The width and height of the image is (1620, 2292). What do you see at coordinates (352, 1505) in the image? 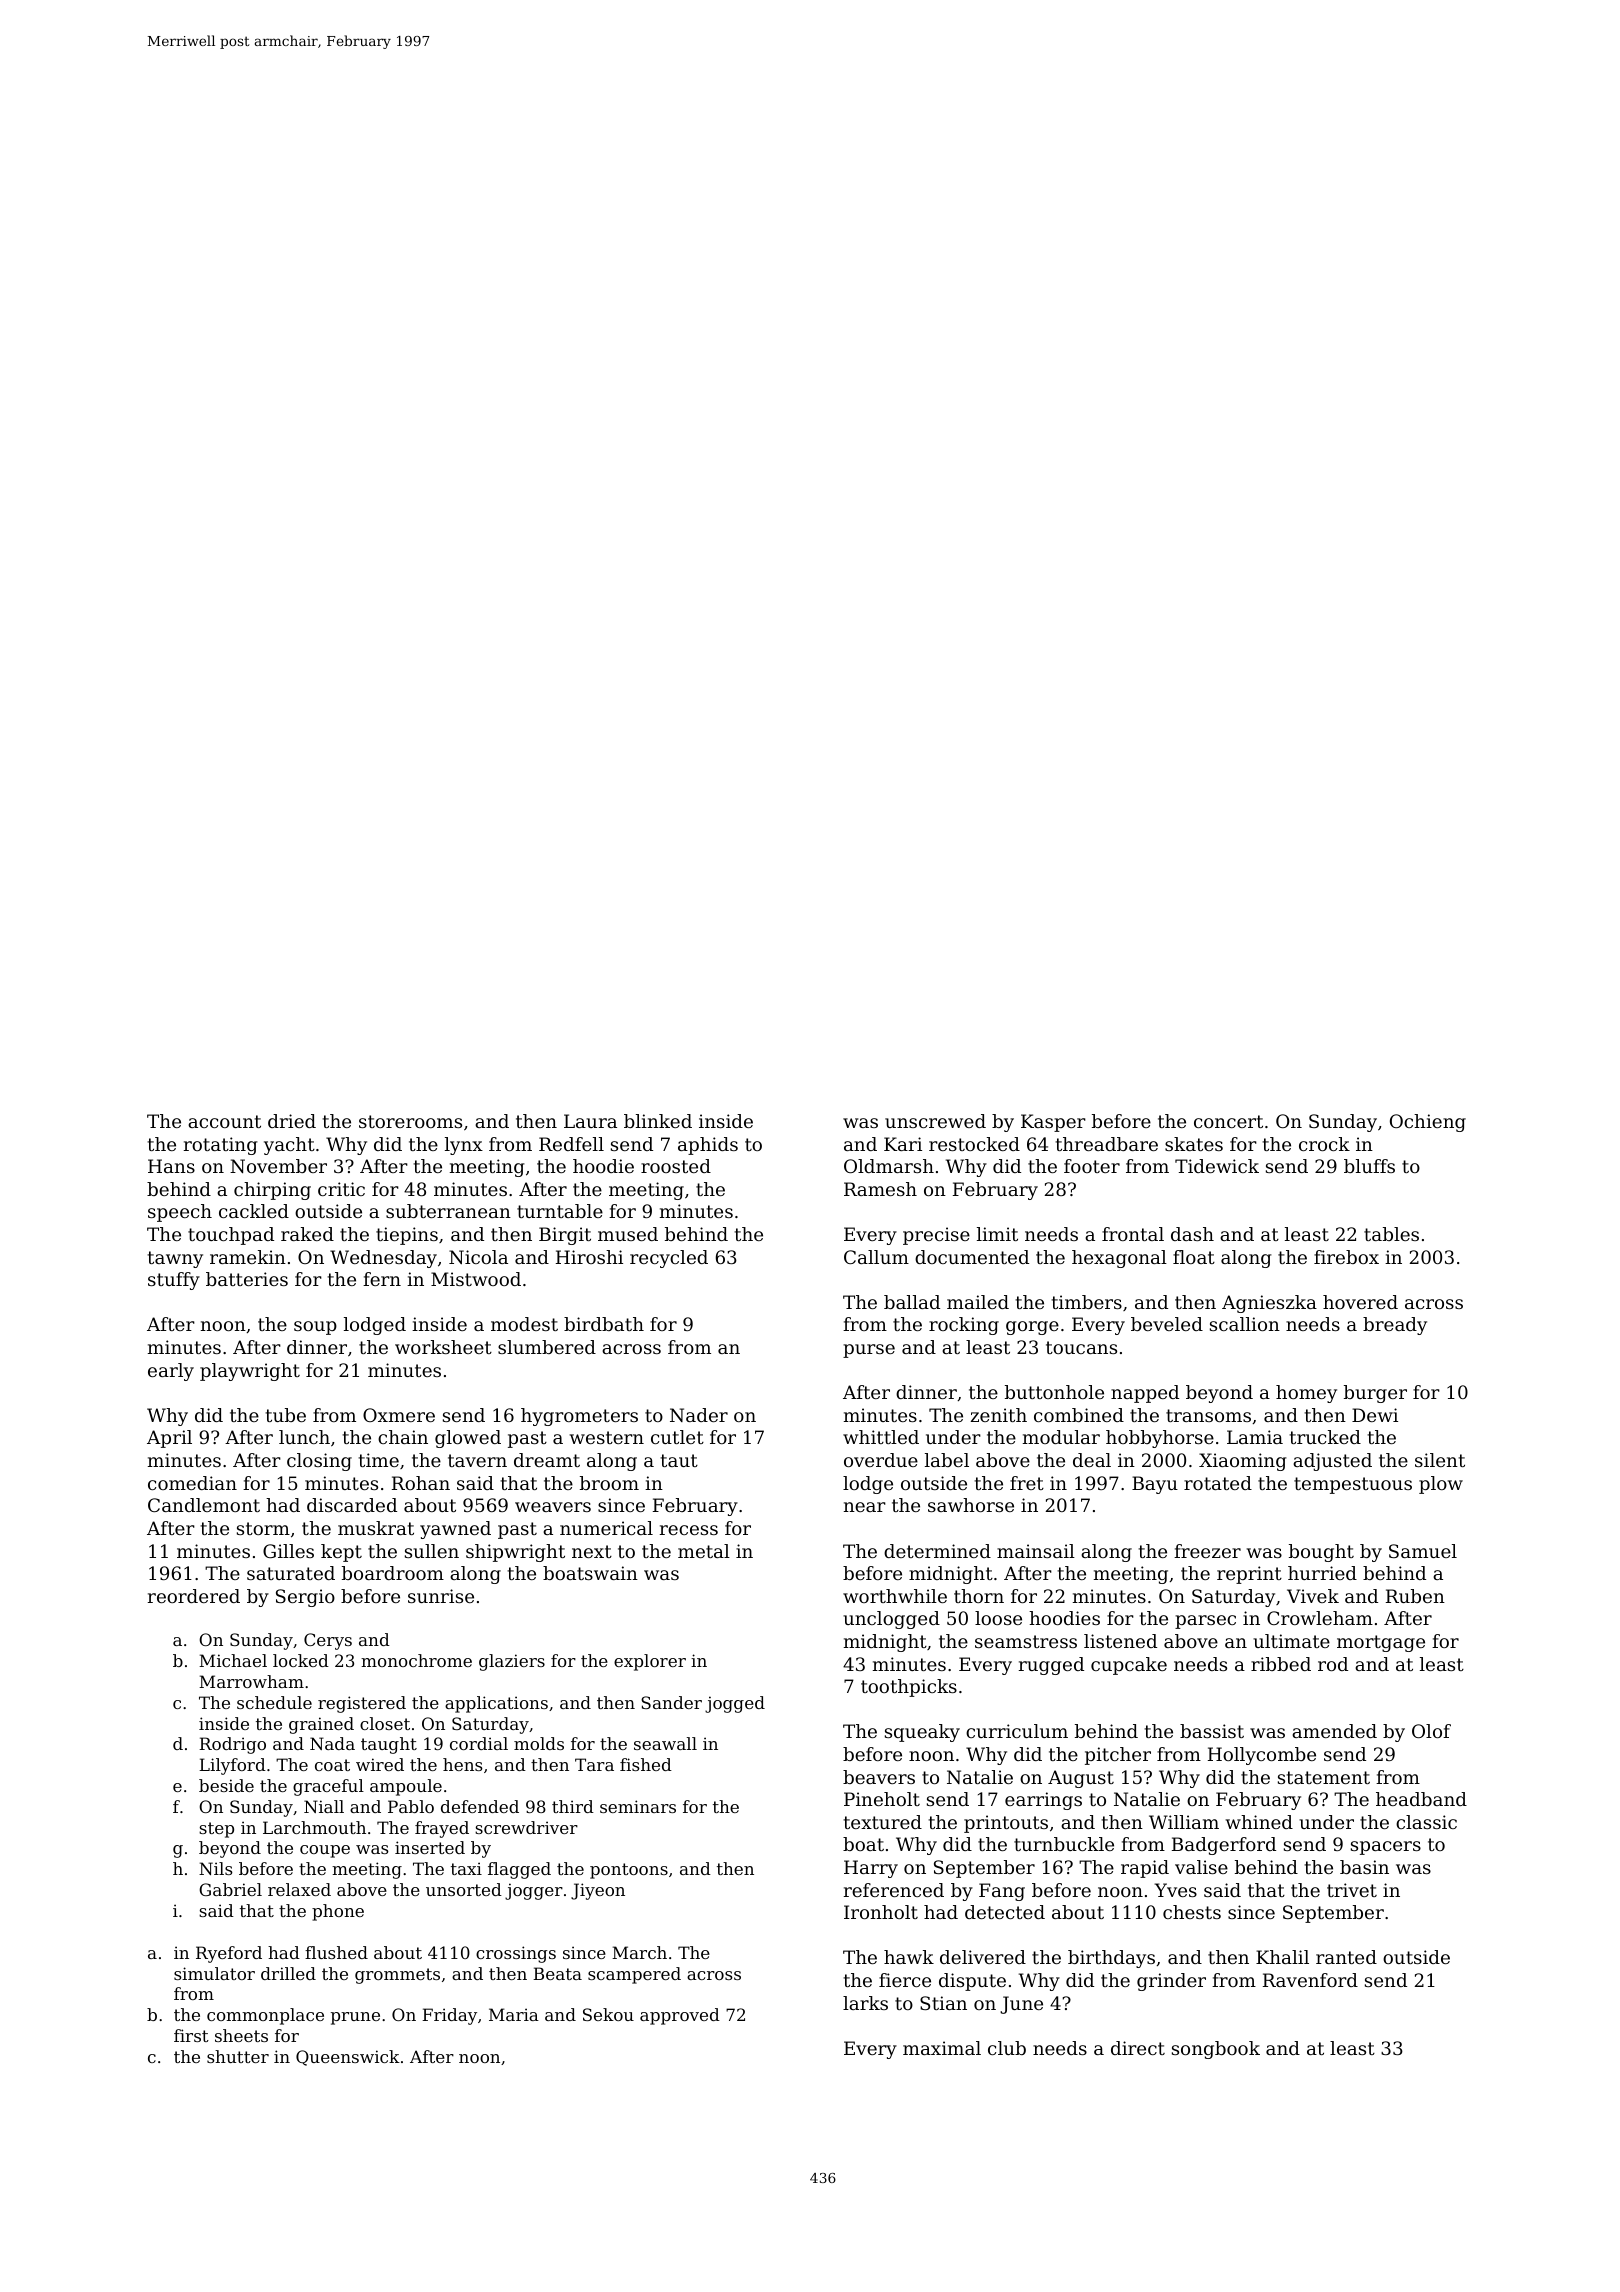
I see `discarded` at bounding box center [352, 1505].
